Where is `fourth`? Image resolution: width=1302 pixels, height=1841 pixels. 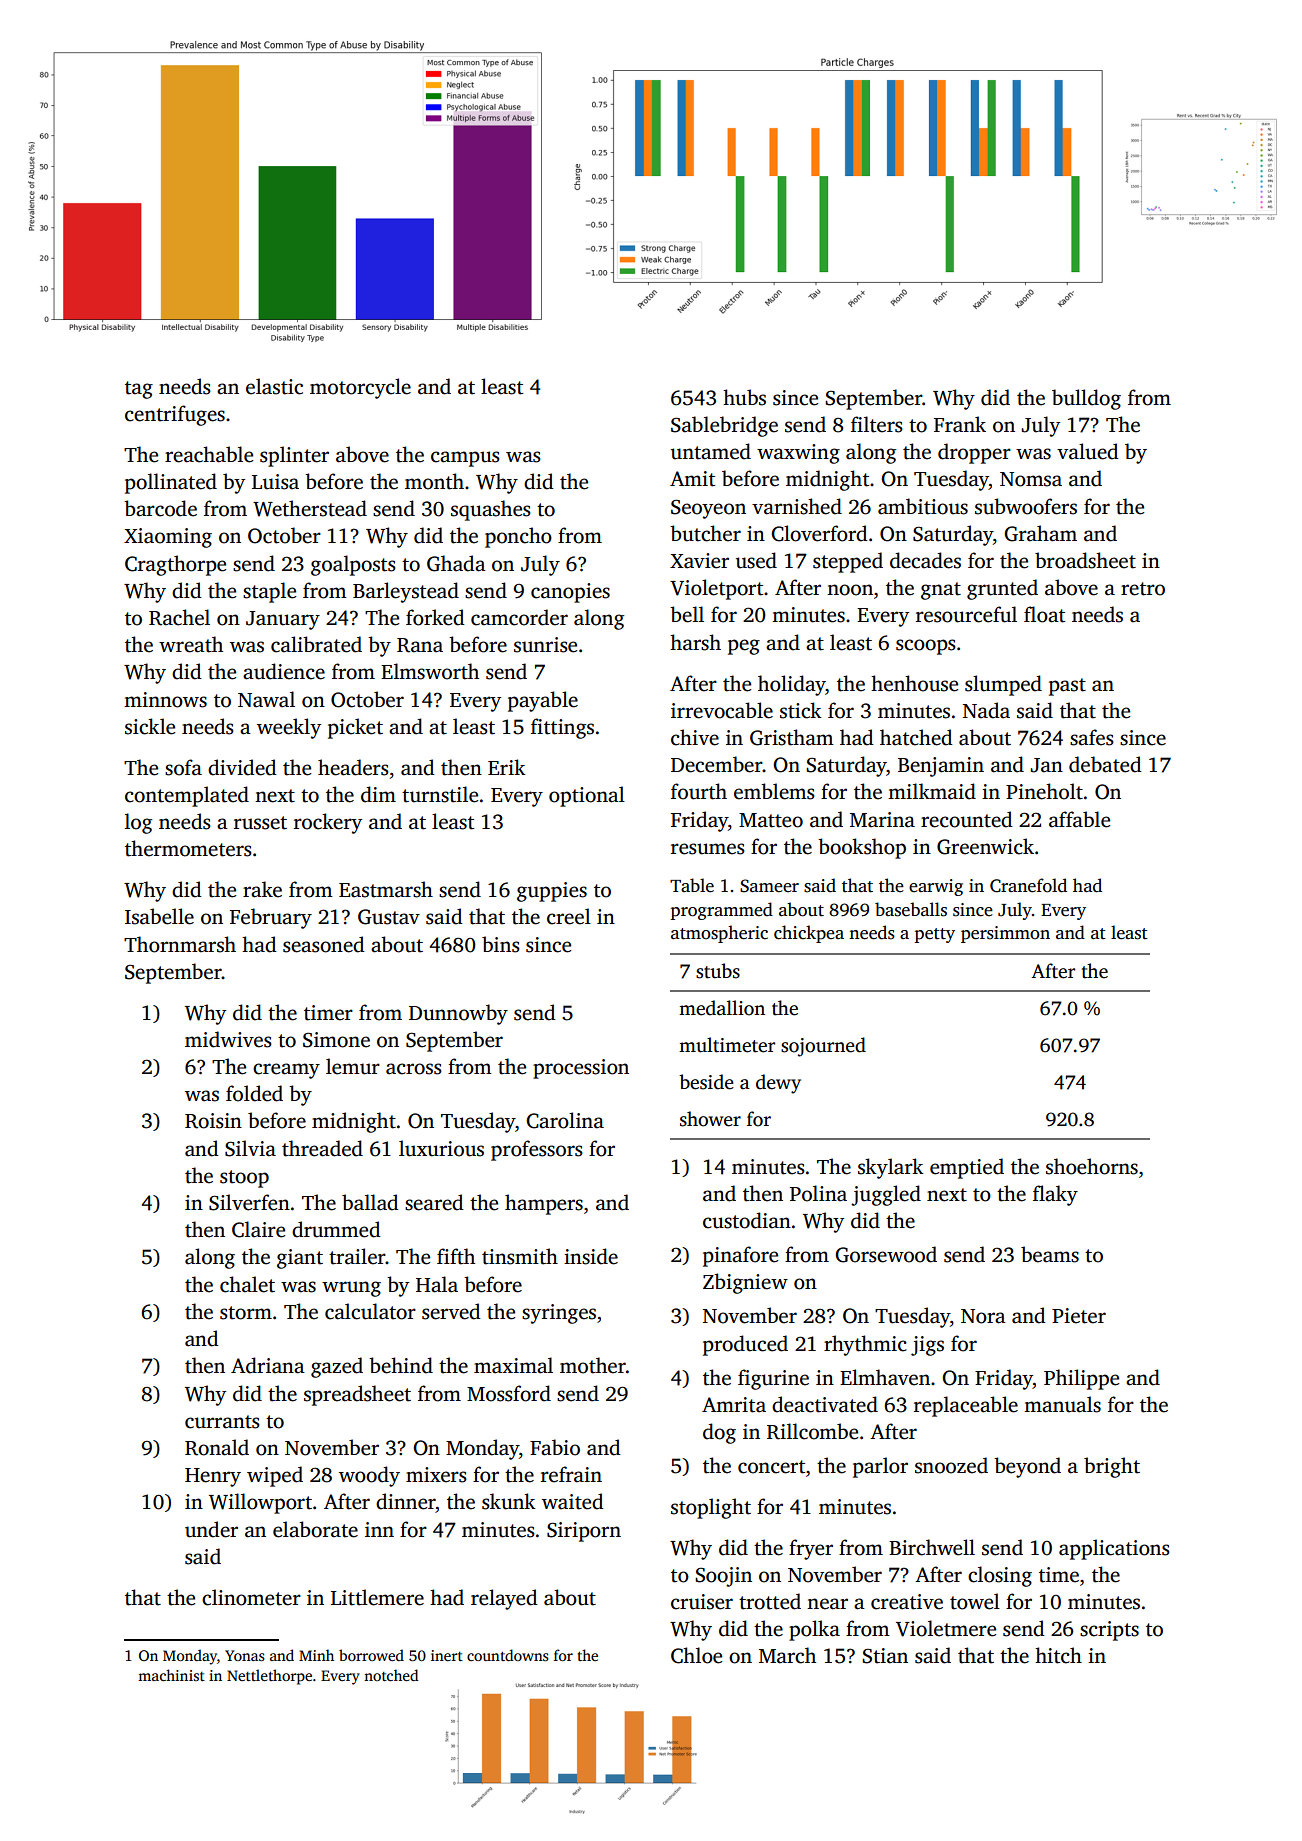
fourth is located at coordinates (699, 791).
